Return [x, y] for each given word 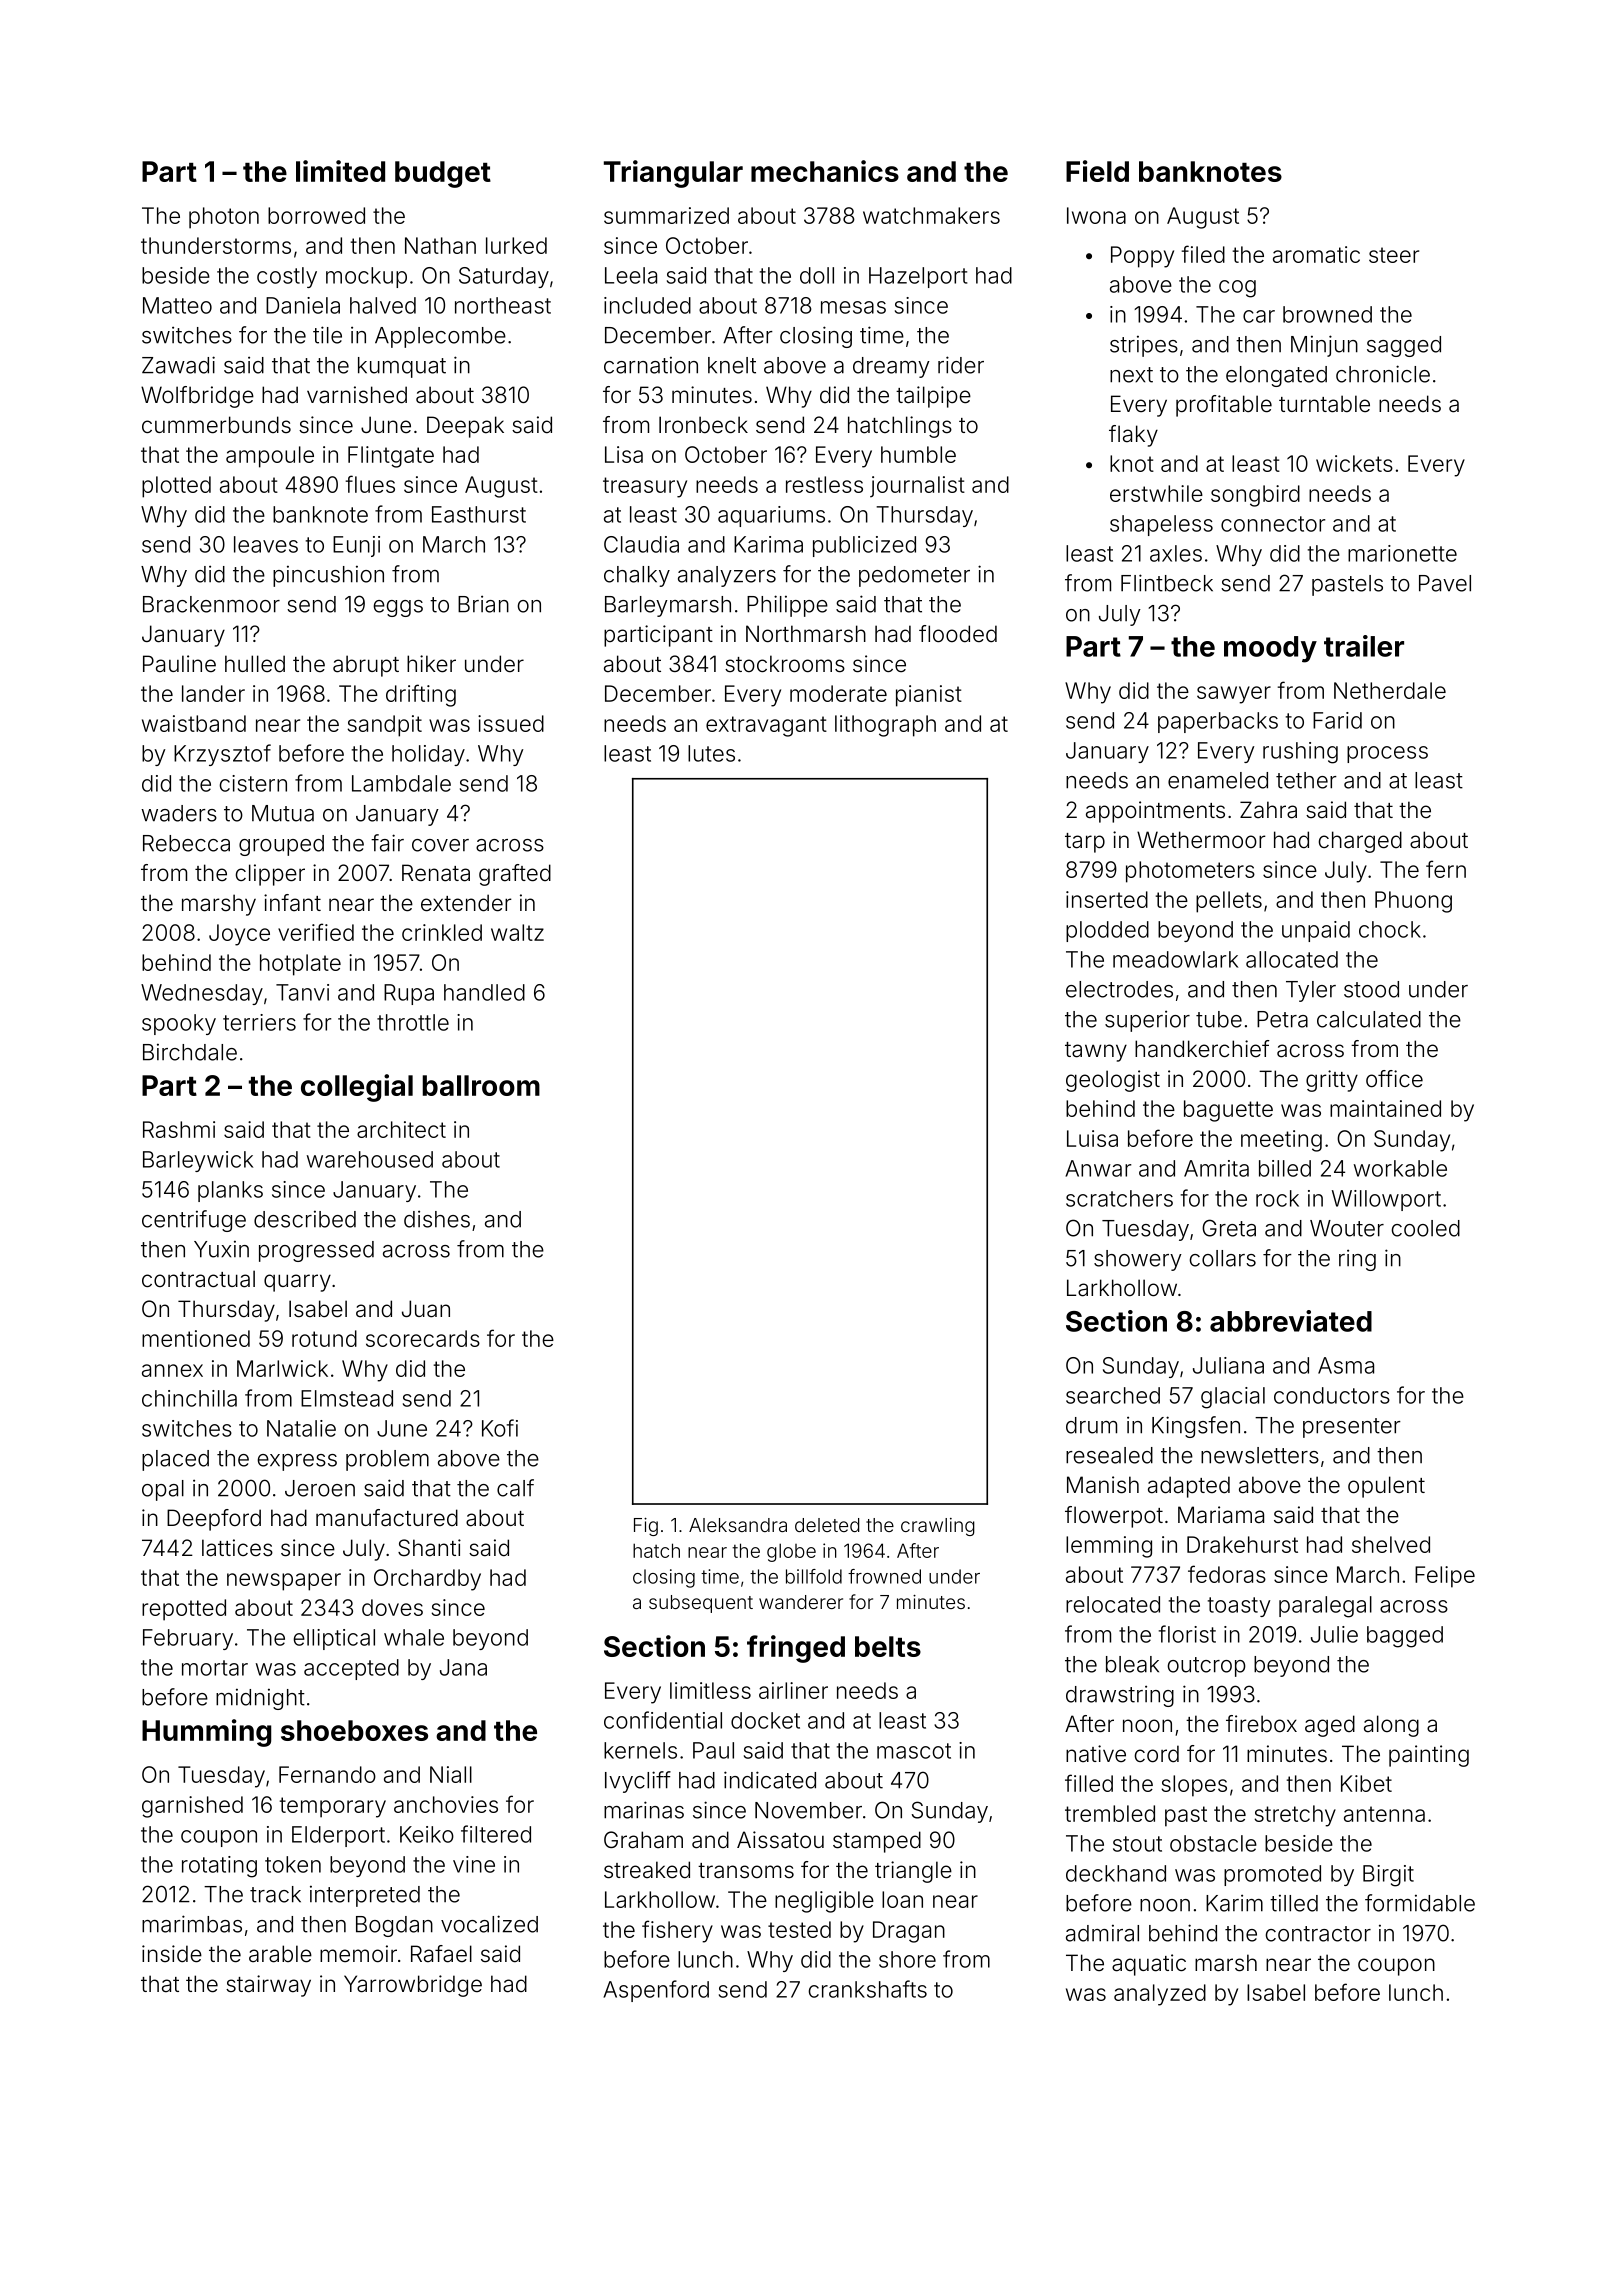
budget [443, 174]
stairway [268, 1986]
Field [1097, 171]
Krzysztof [222, 755]
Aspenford [656, 1991]
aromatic [1316, 254]
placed [175, 1460]
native [1096, 1754]
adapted [1189, 1487]
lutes [711, 753]
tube [1219, 1019]
